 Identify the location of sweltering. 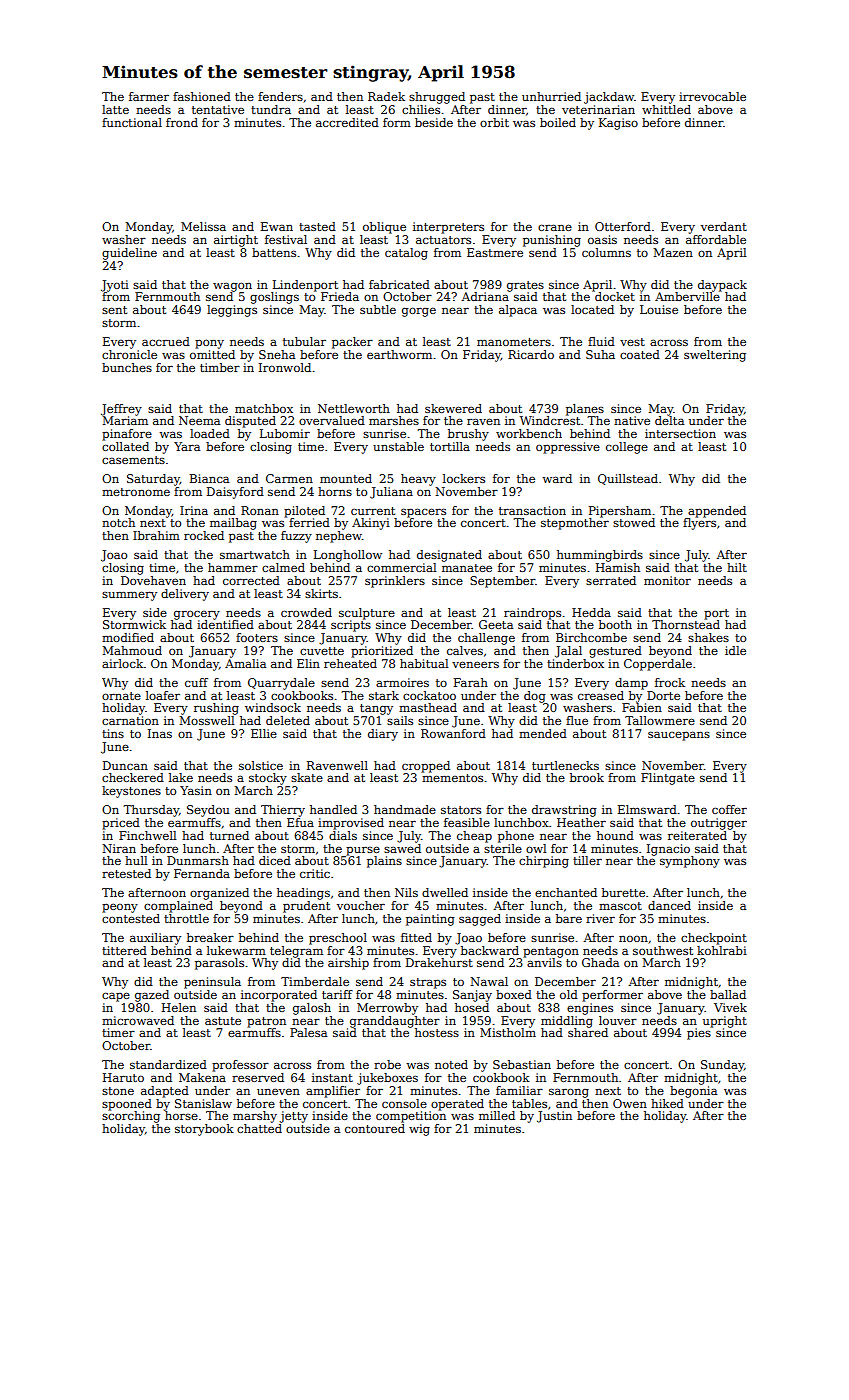
(715, 356).
